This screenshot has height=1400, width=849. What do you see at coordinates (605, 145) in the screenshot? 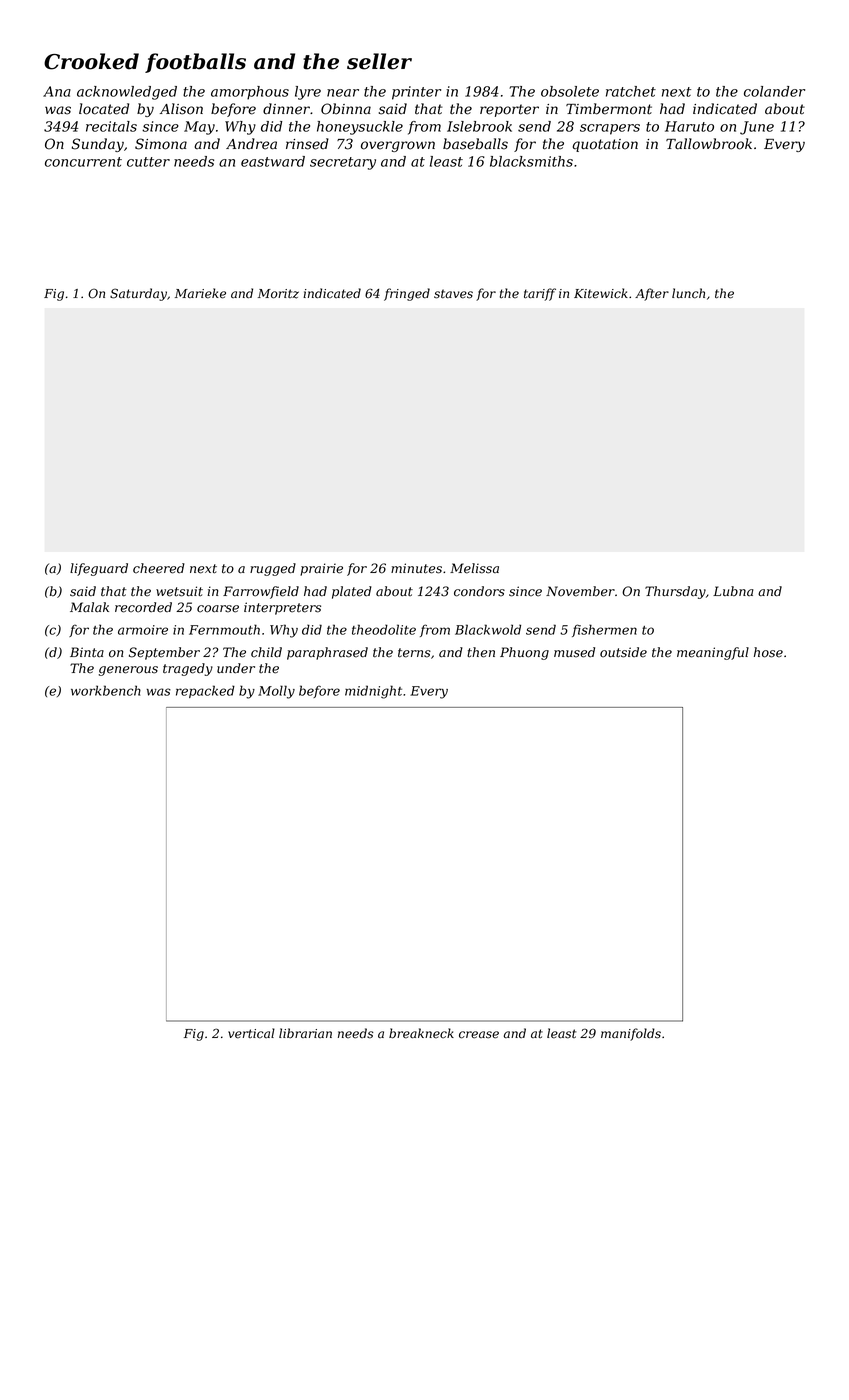
I see `quotation` at bounding box center [605, 145].
